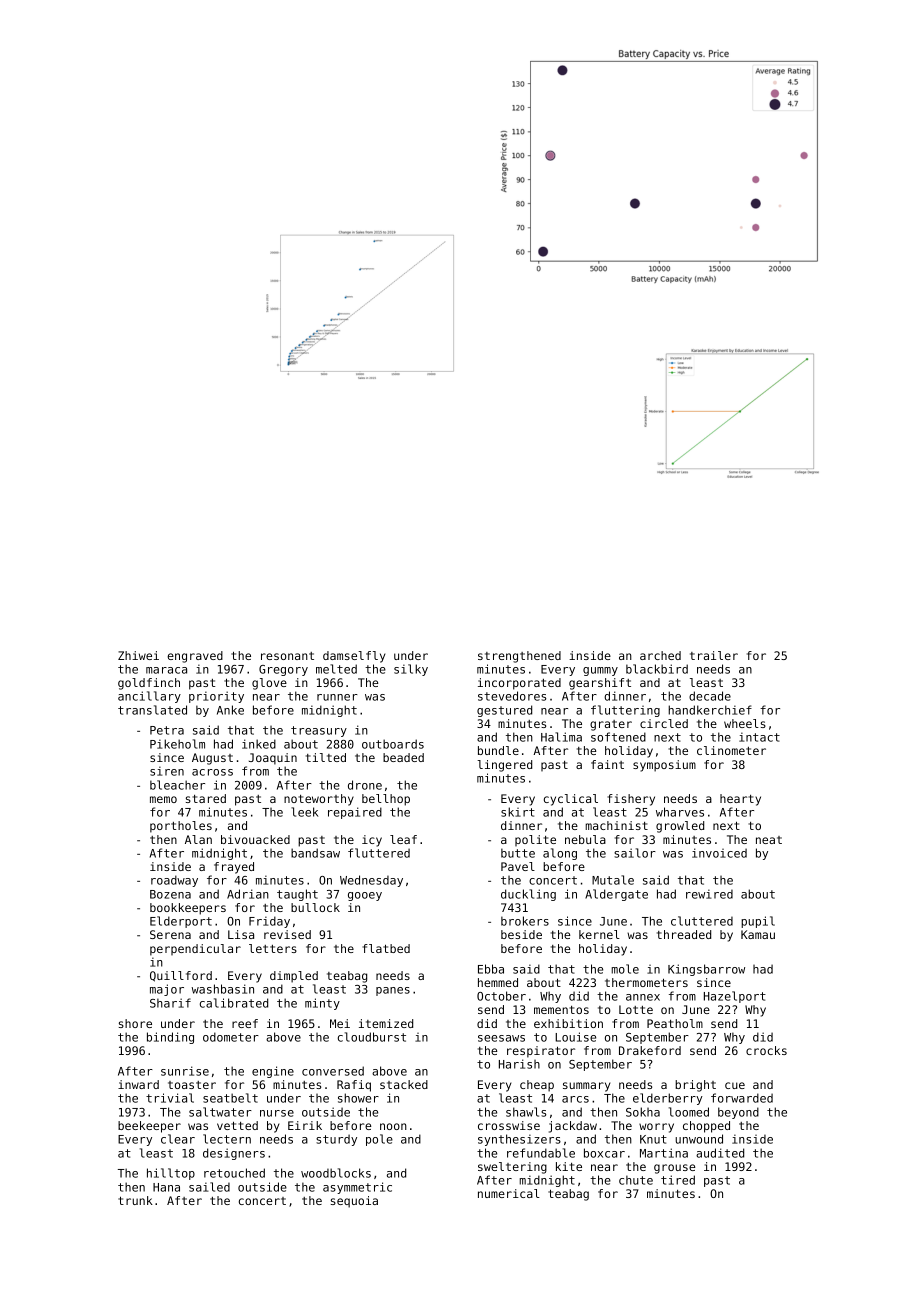 The image size is (908, 1316). Describe the element at coordinates (354, 1202) in the page. I see `sequoia` at that location.
